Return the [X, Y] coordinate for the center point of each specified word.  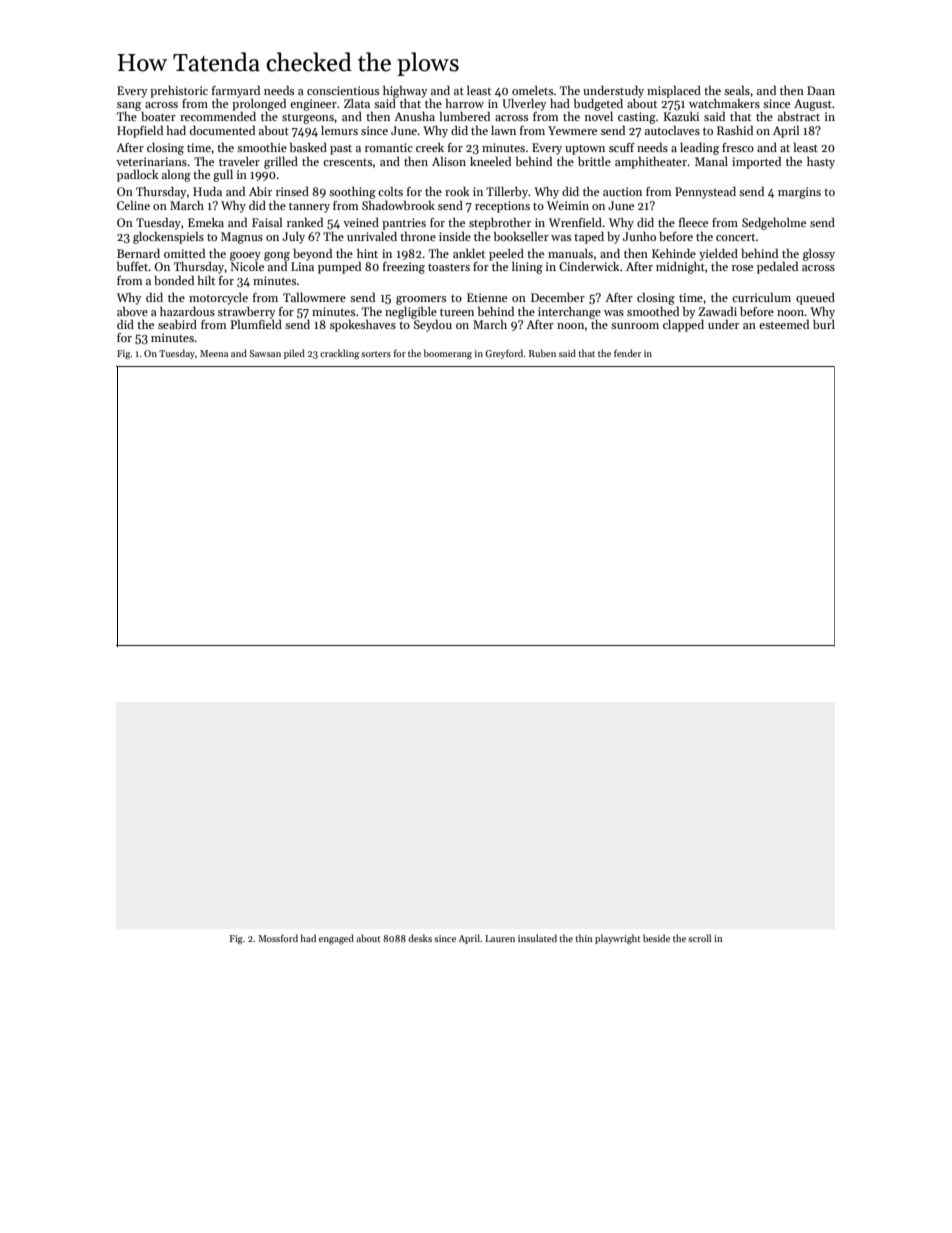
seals [737, 90]
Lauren [500, 938]
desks [420, 938]
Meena [214, 353]
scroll [699, 938]
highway [405, 91]
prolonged [259, 105]
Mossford [278, 938]
